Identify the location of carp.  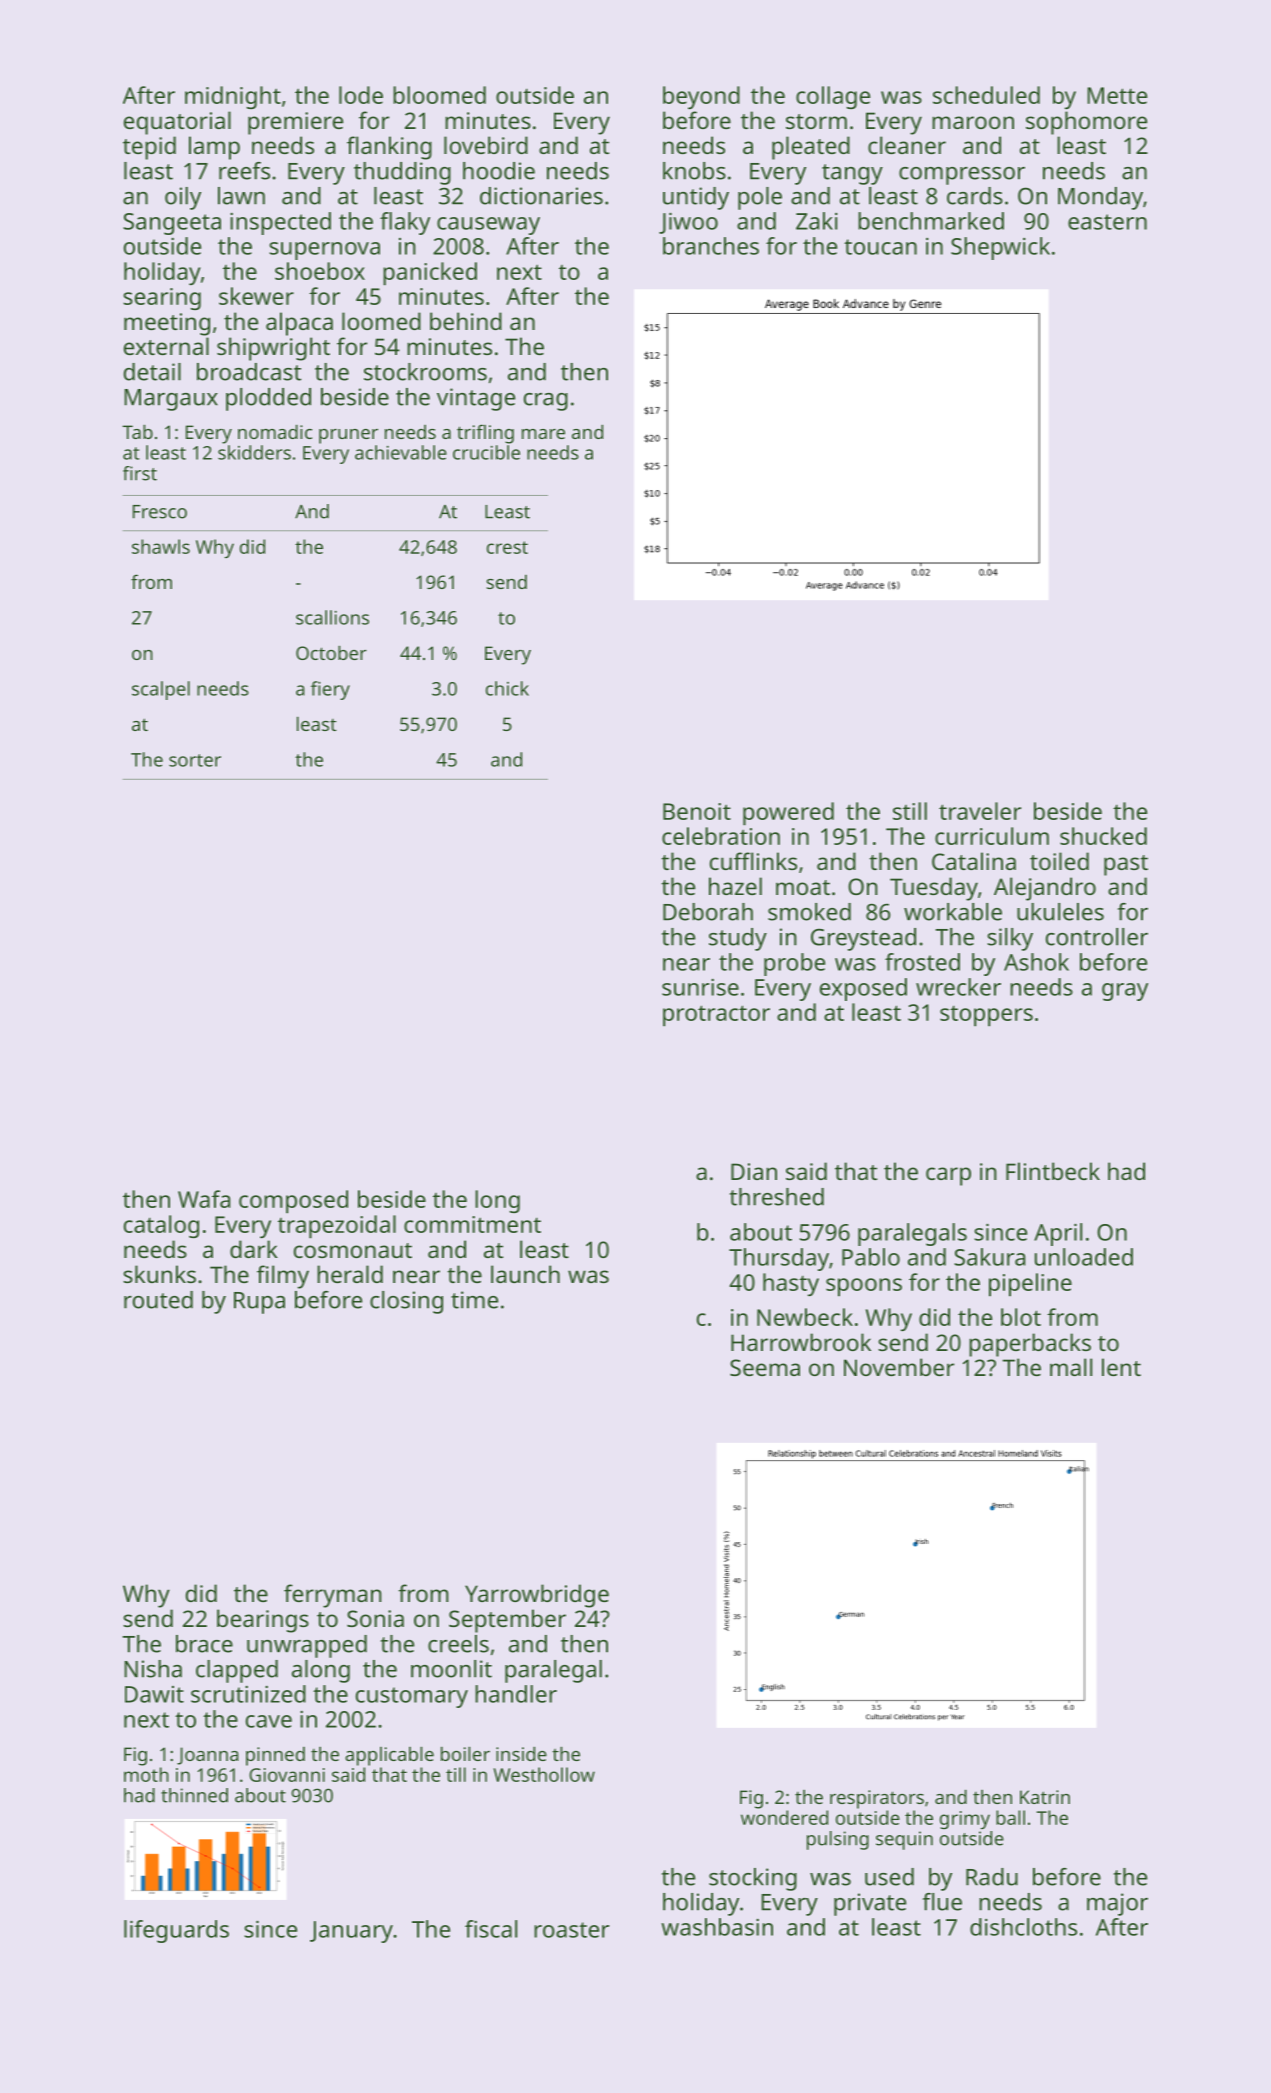
(948, 1176).
